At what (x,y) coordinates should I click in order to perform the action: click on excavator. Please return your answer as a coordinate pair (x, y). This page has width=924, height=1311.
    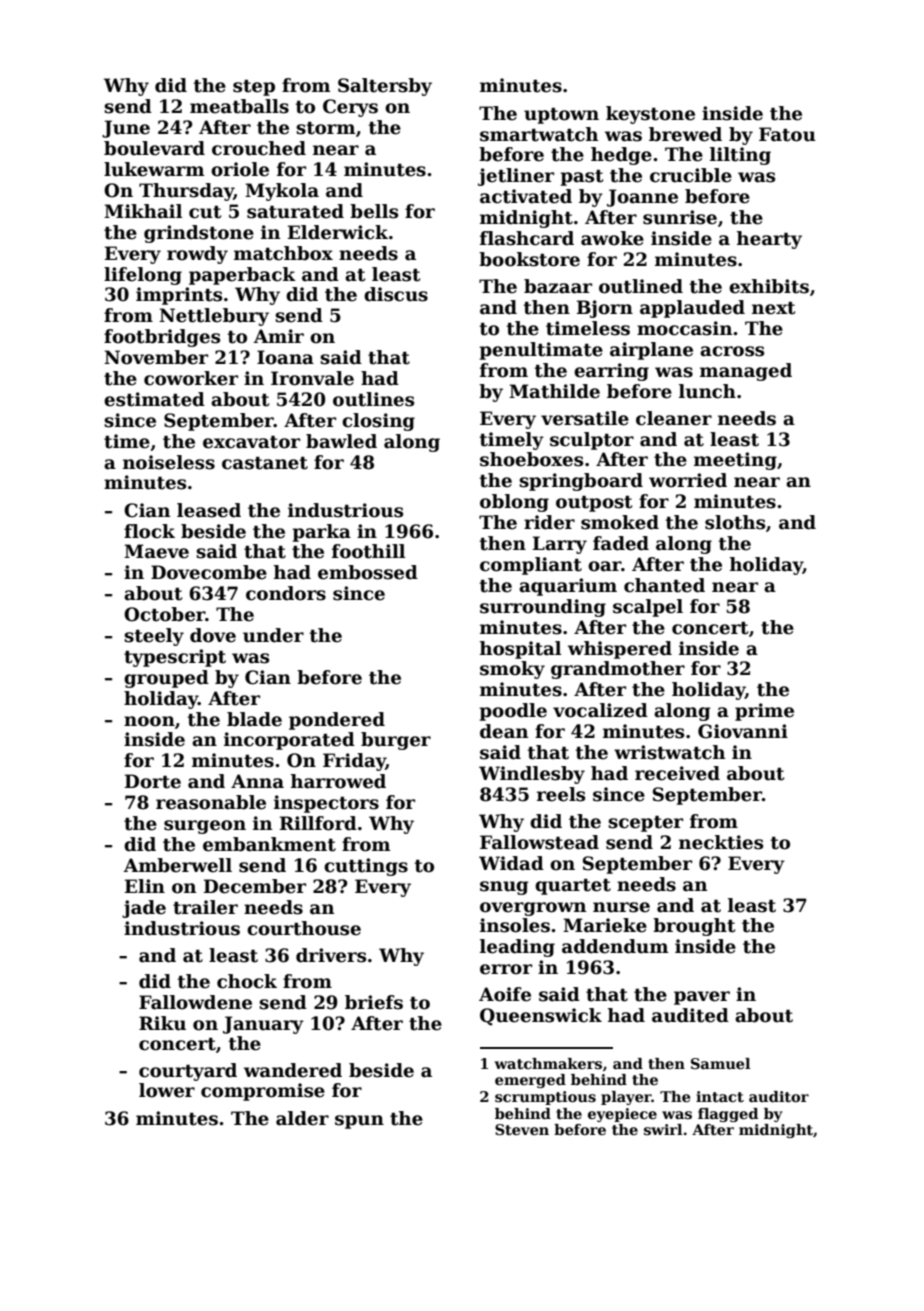
    Looking at the image, I should click on (251, 442).
